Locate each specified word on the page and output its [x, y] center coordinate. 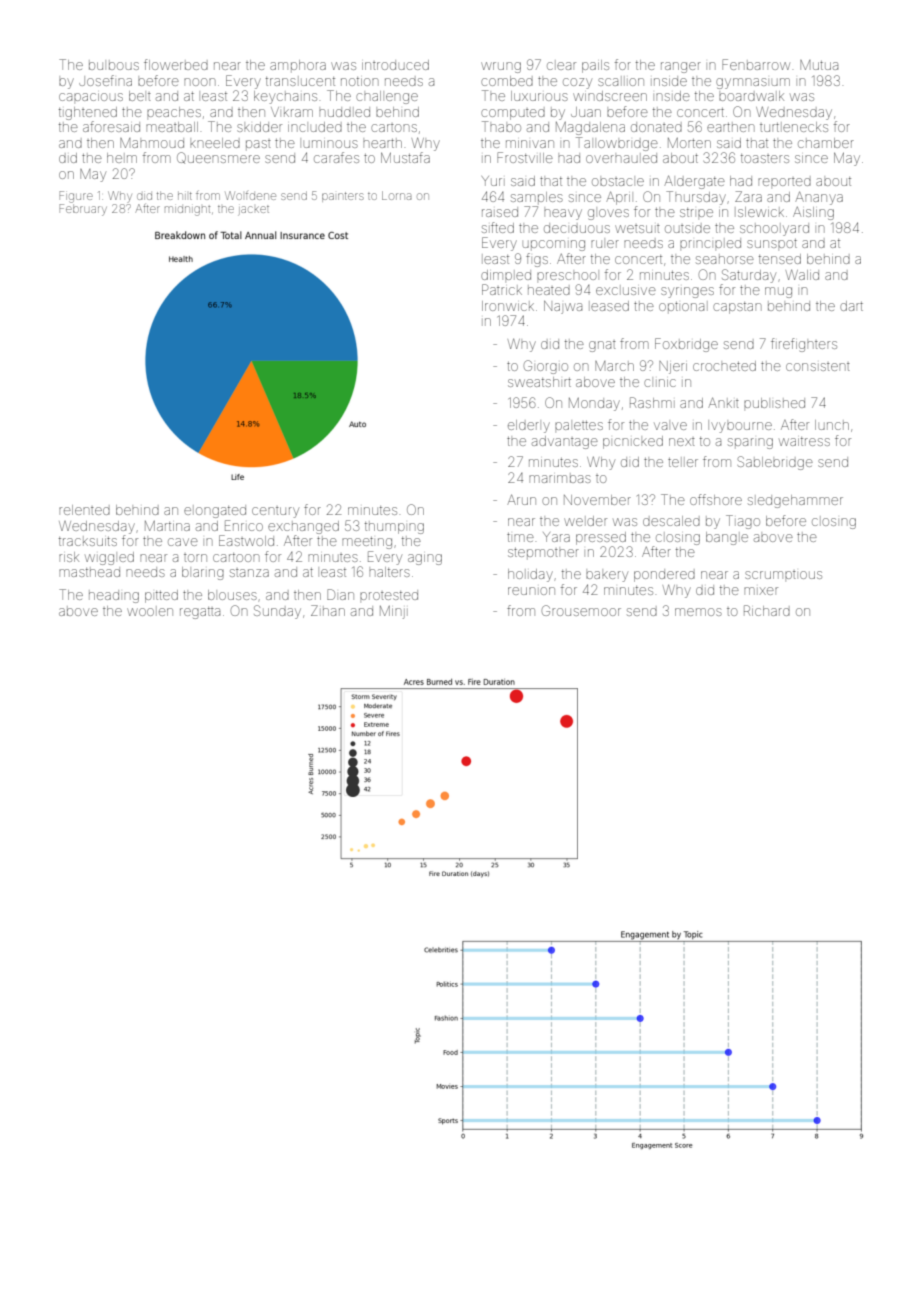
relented [84, 510]
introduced [395, 65]
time [520, 537]
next [682, 442]
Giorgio [546, 367]
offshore [716, 499]
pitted [161, 596]
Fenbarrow [756, 64]
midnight [187, 211]
